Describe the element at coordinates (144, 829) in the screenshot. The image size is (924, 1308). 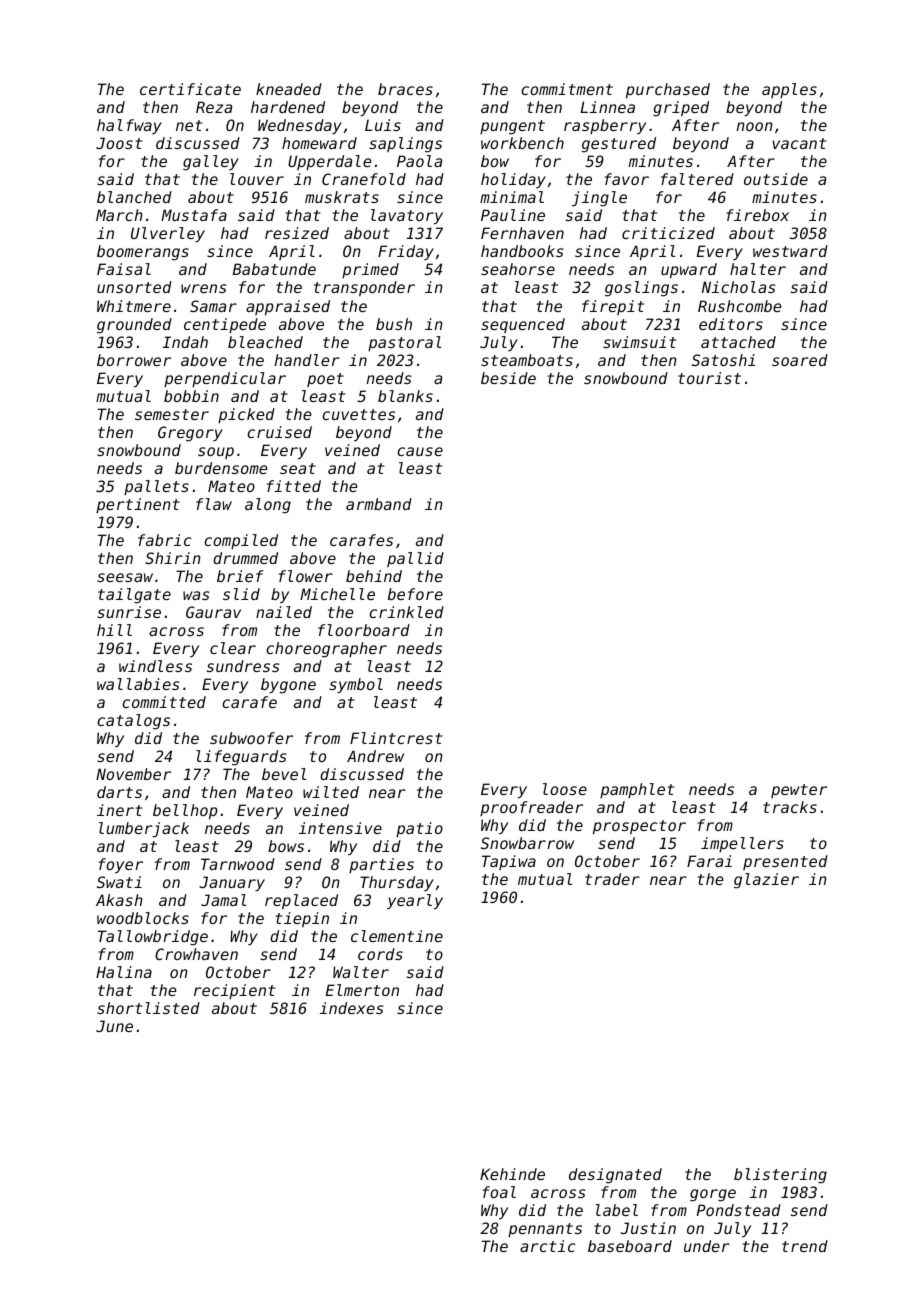
I see `lumberjack` at that location.
